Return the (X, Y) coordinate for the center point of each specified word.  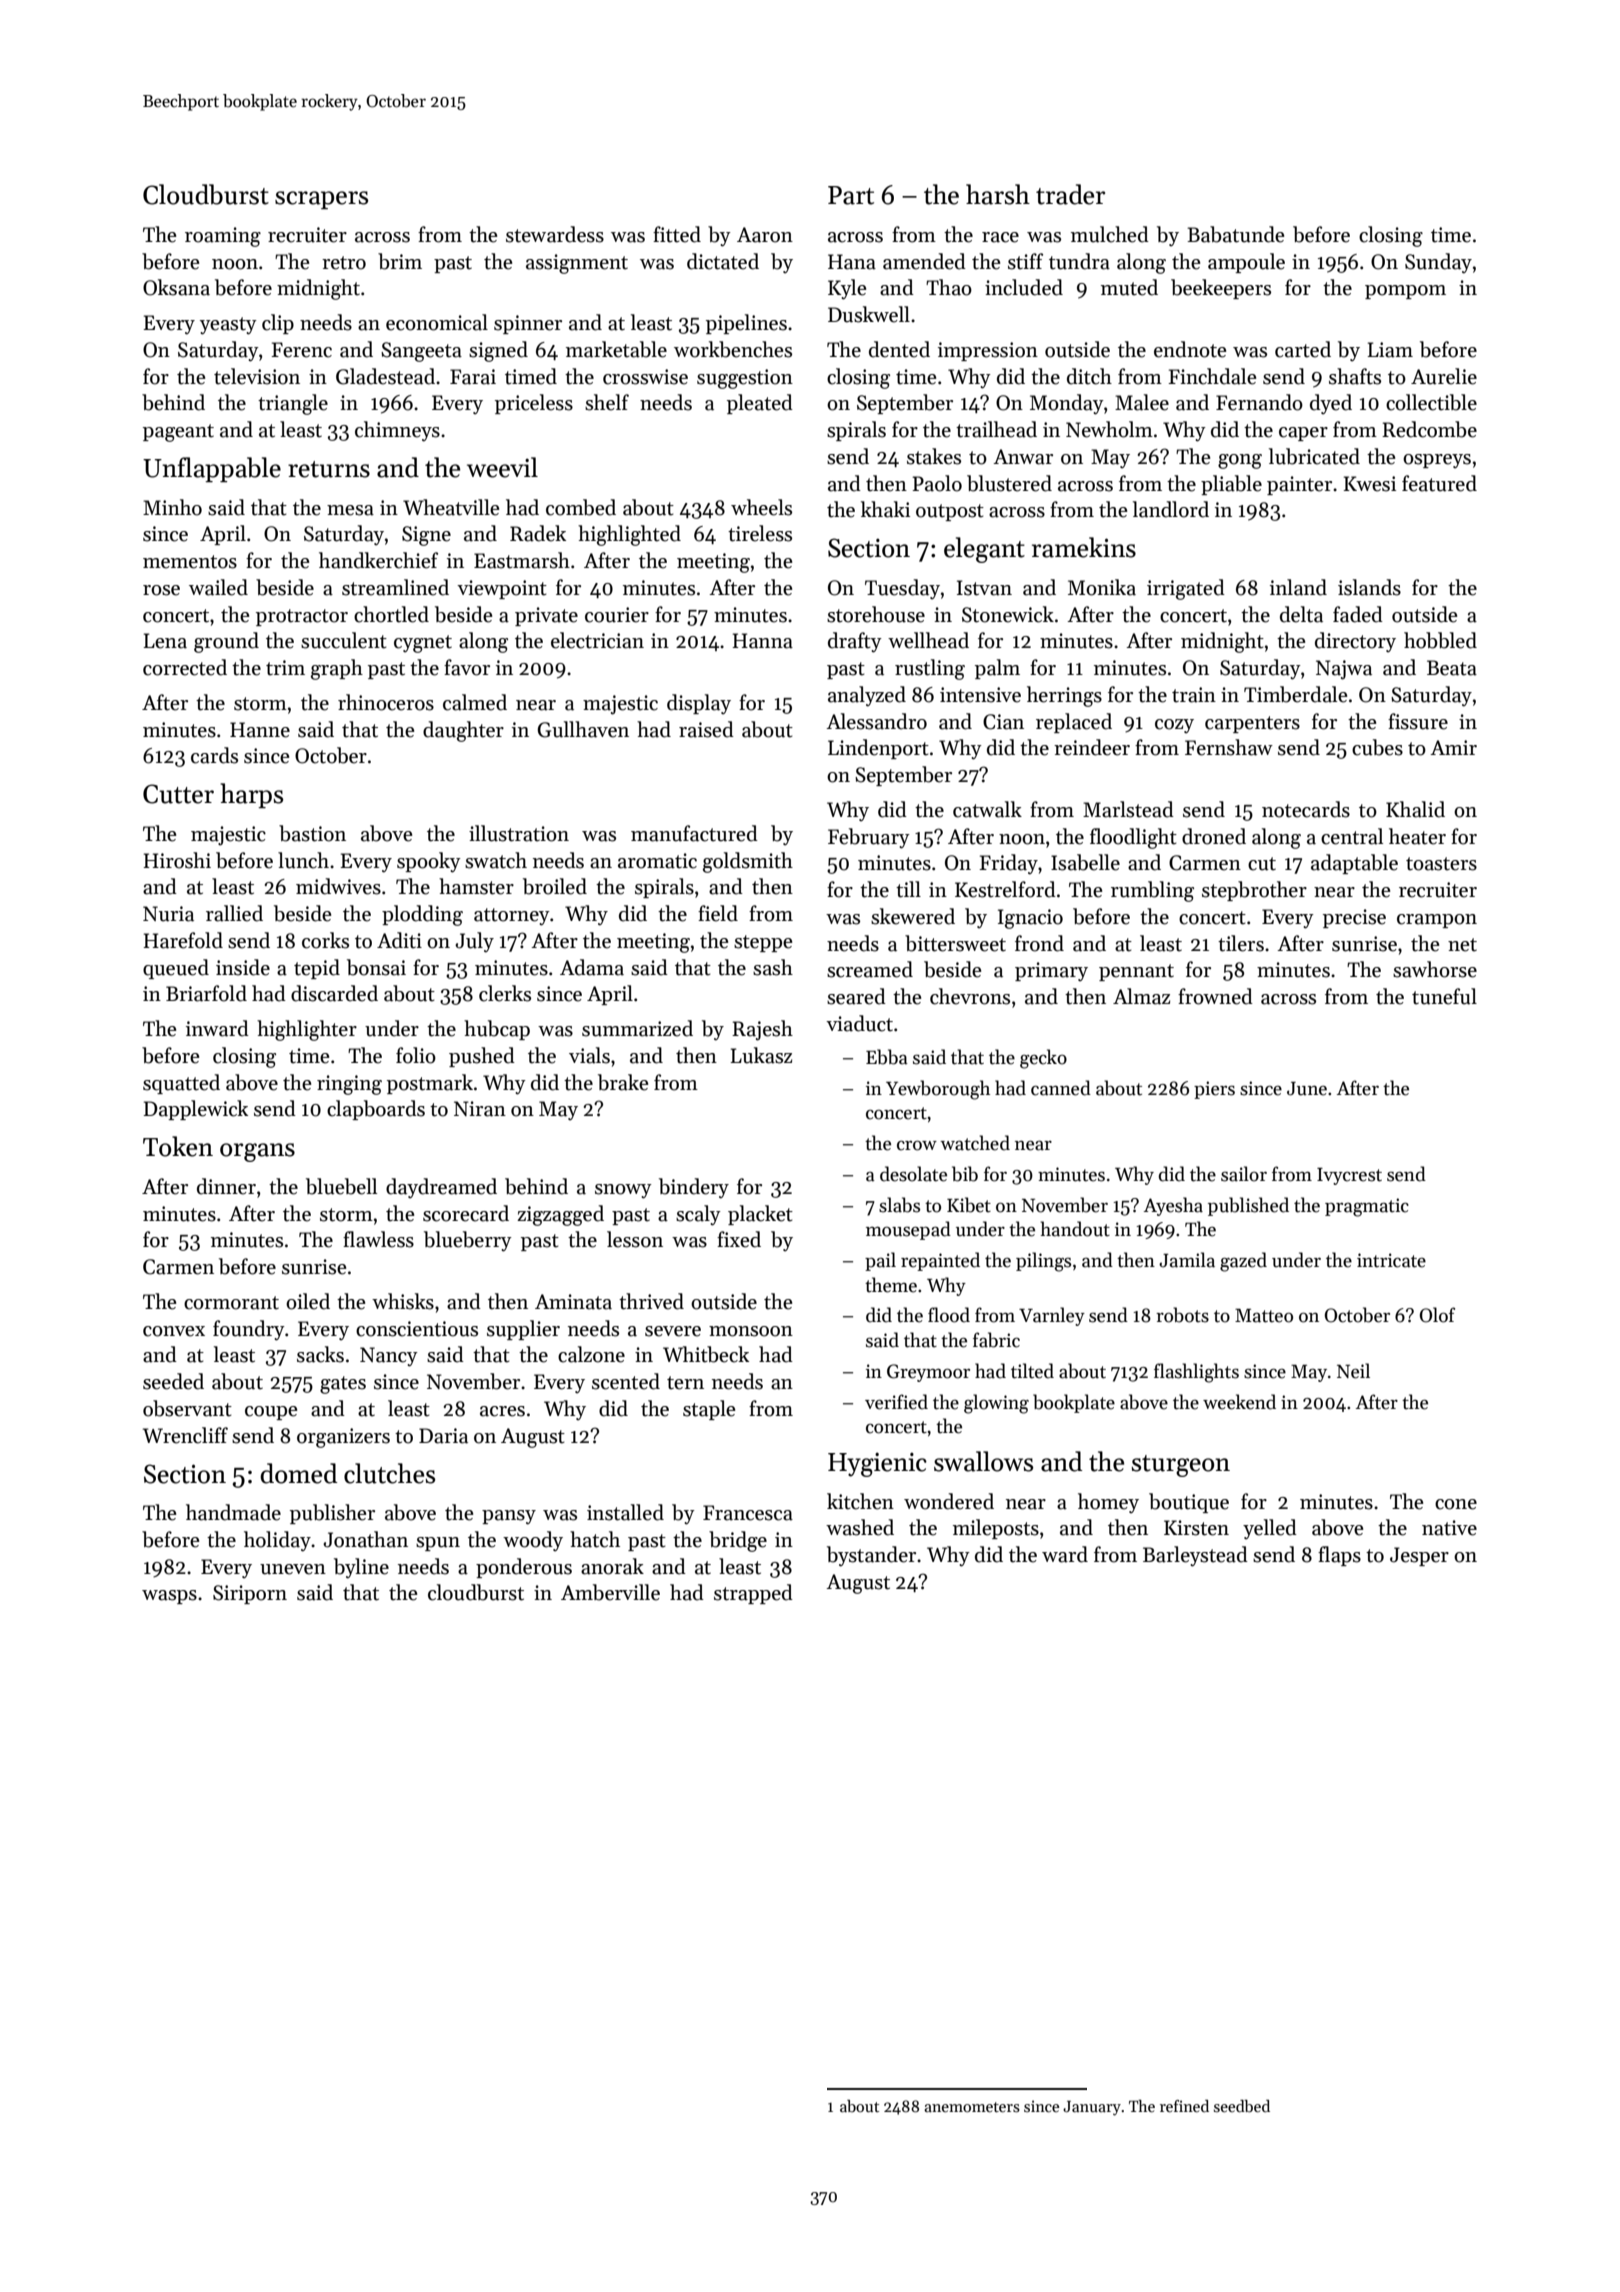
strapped (753, 1594)
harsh (998, 194)
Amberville (610, 1592)
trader (1070, 194)
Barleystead (1195, 1556)
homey (1108, 1503)
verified (896, 1402)
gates (343, 1385)
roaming (223, 237)
